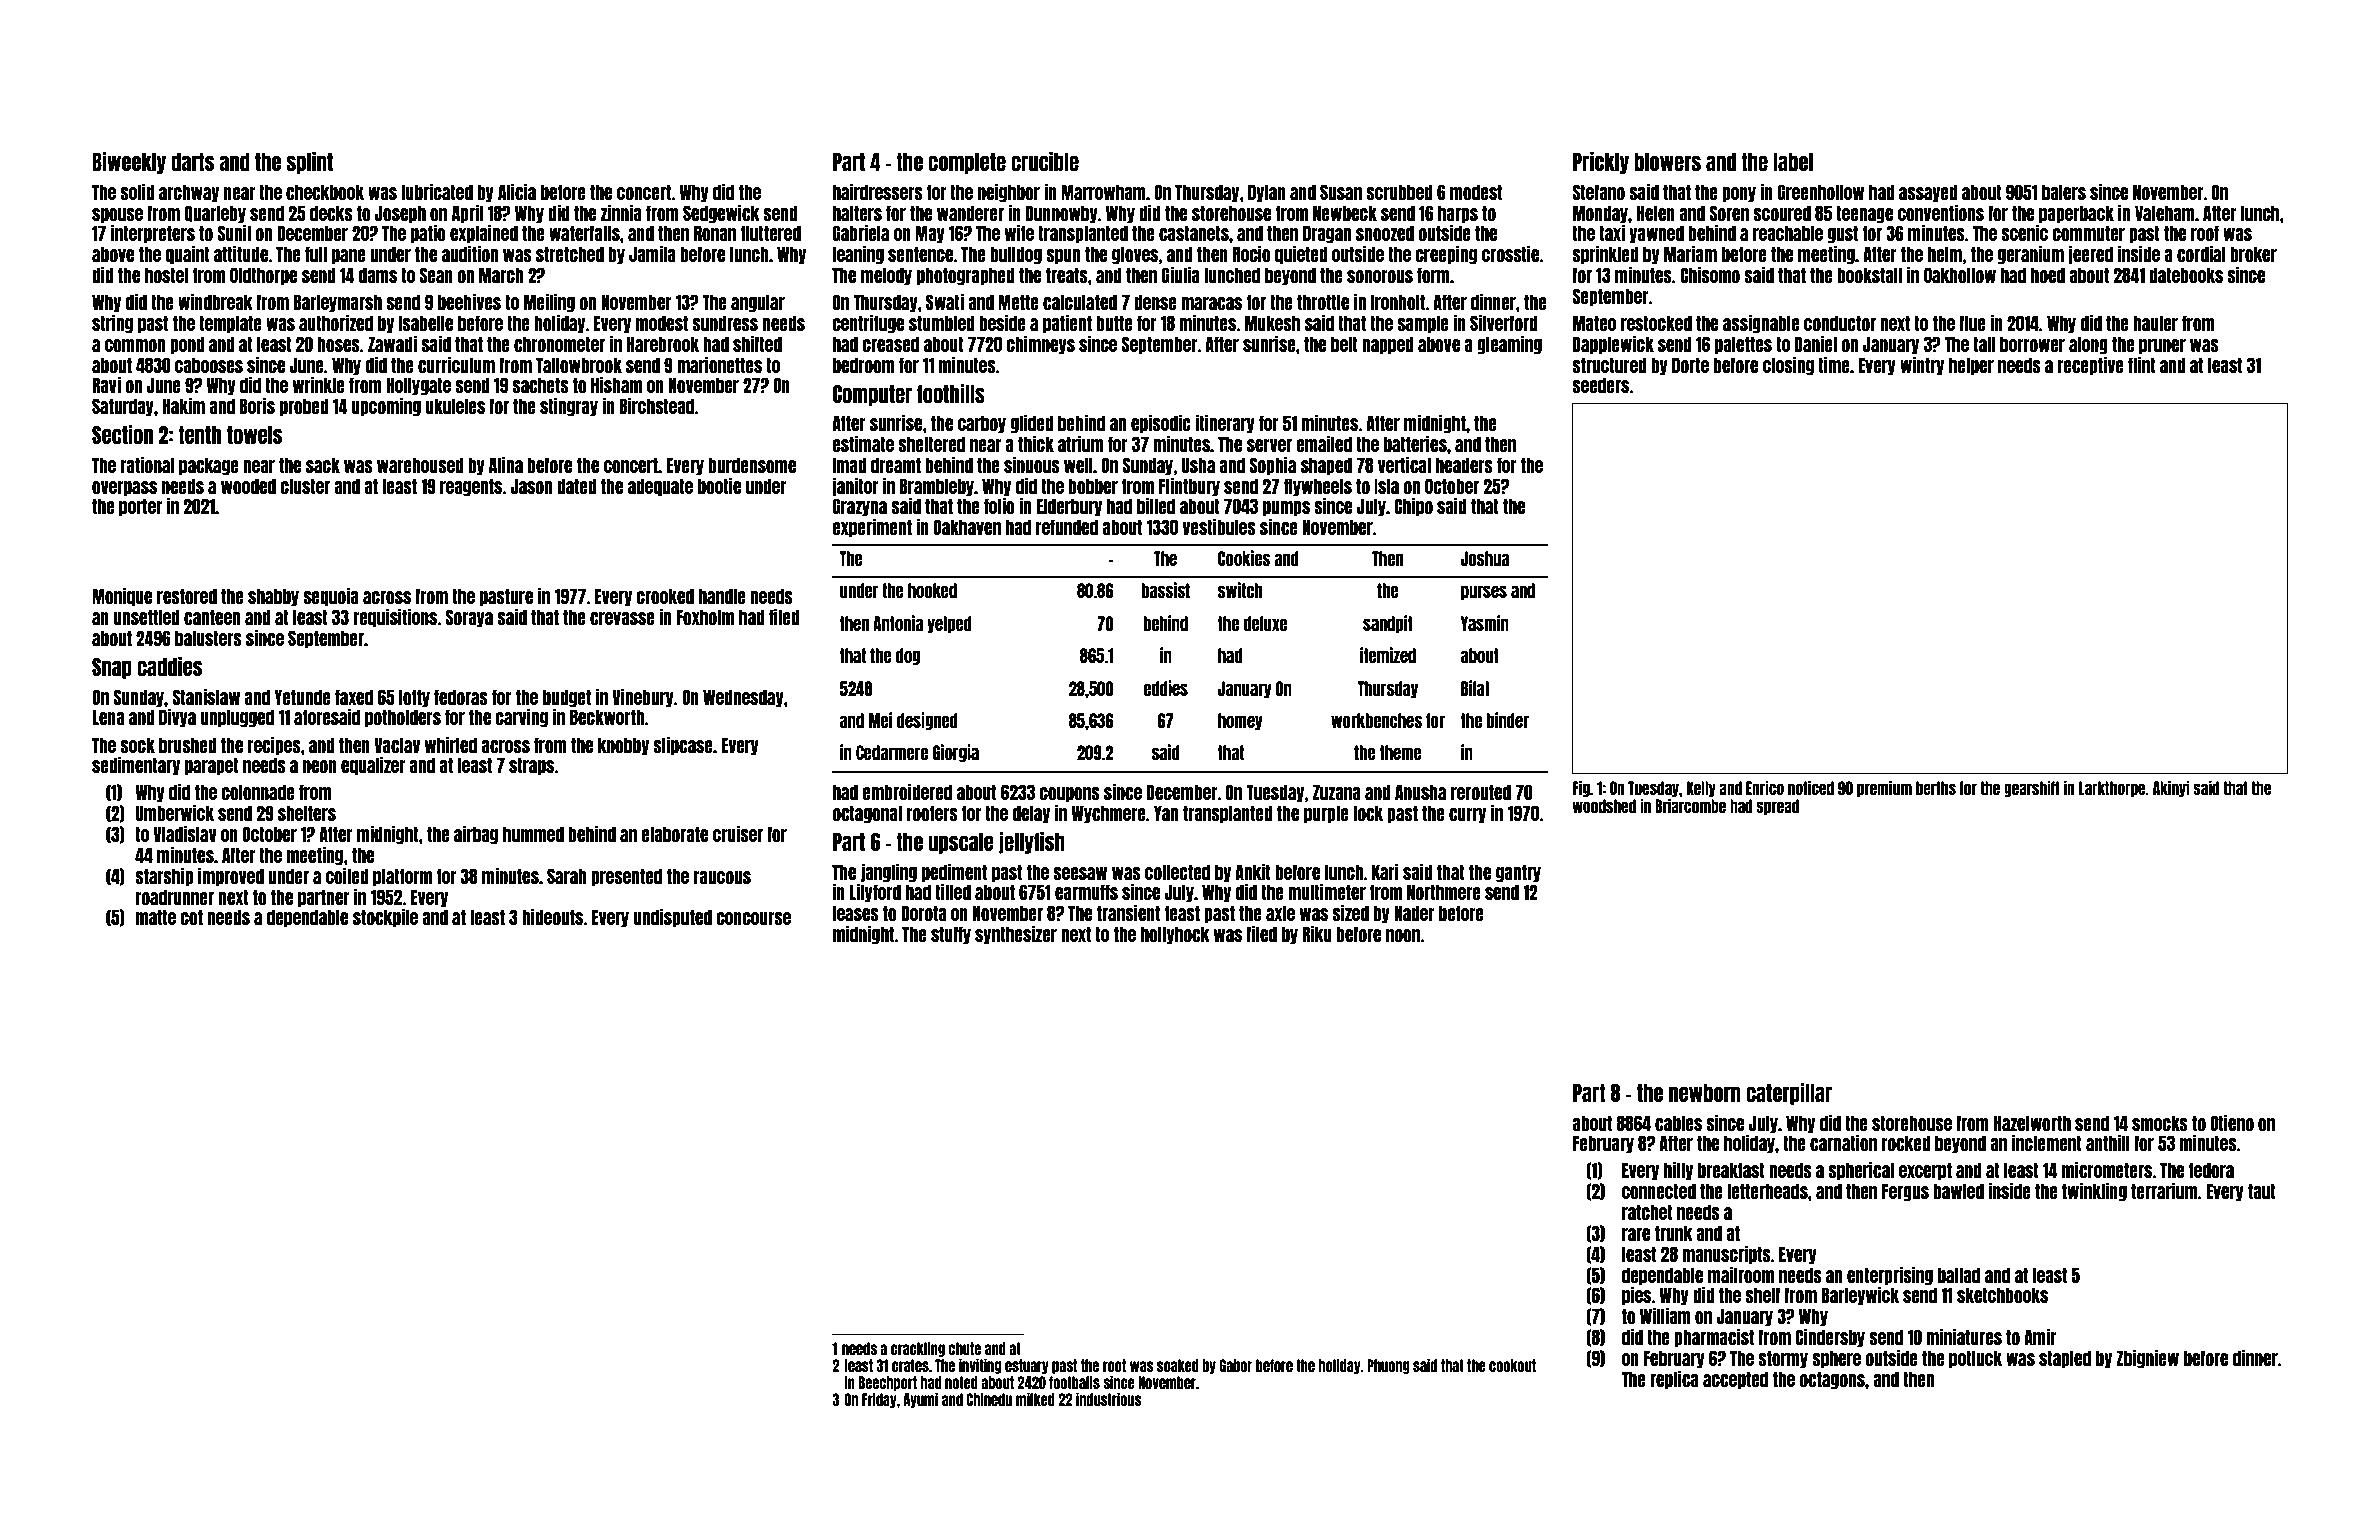 This screenshot has height=1540, width=2380. I want to click on coupons, so click(1070, 794).
